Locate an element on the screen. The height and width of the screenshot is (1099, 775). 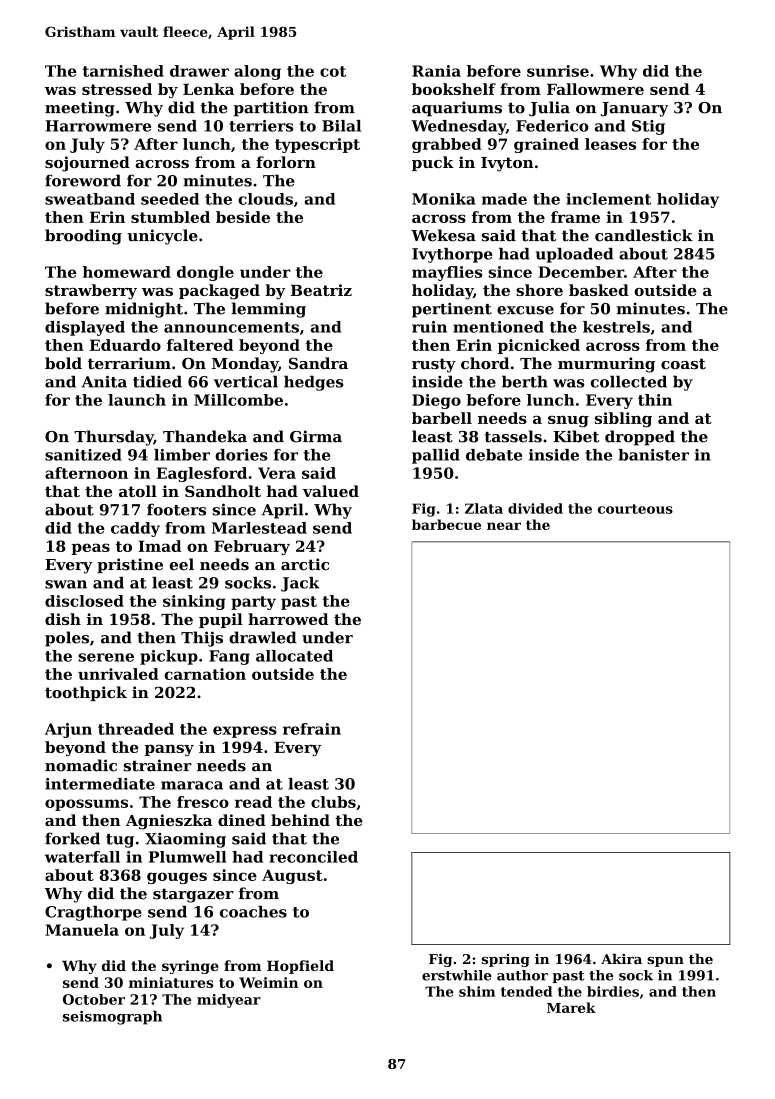
nomadic is located at coordinates (81, 765).
